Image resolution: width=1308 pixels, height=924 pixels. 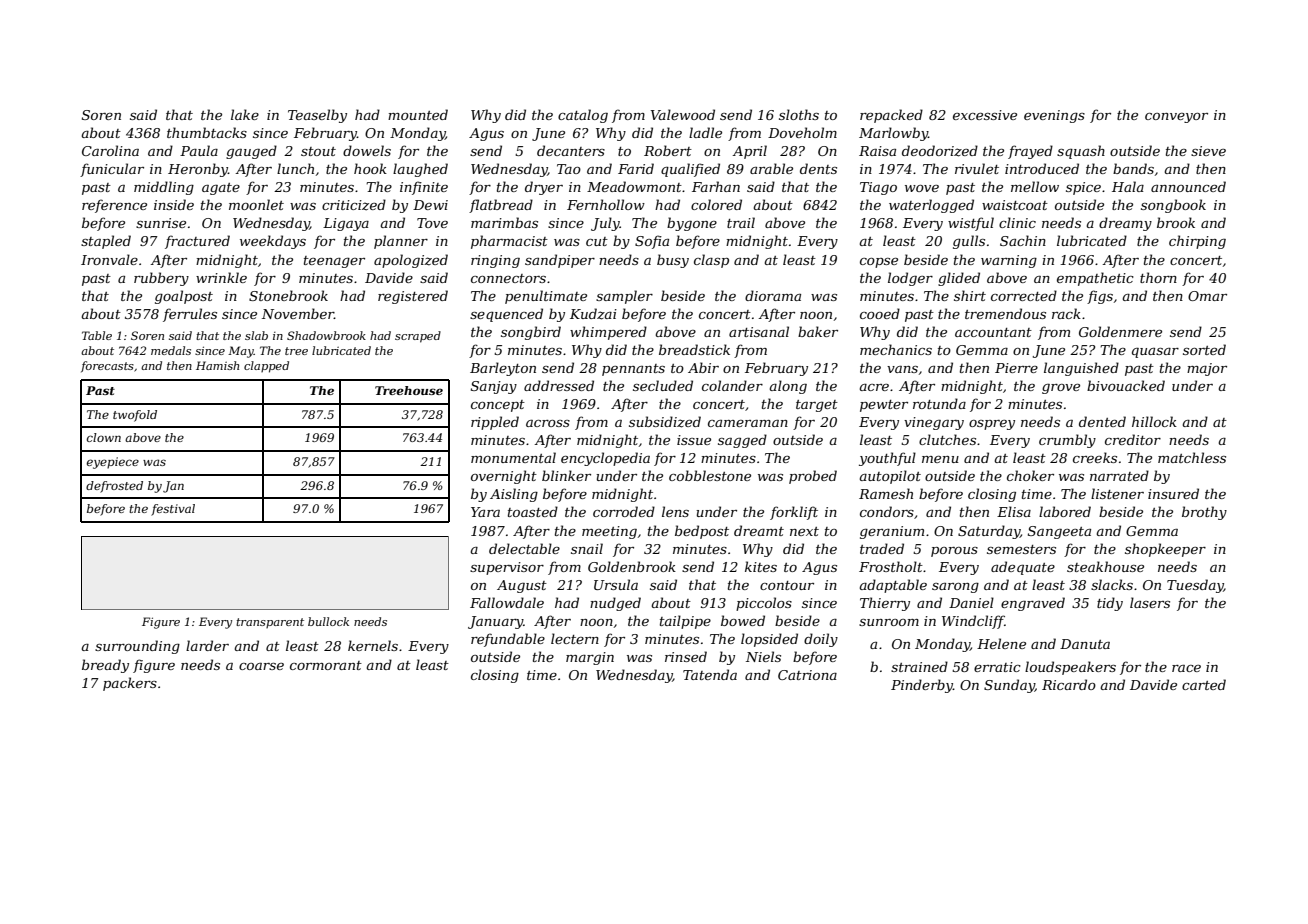 What do you see at coordinates (593, 314) in the document?
I see `Kudzai` at bounding box center [593, 314].
